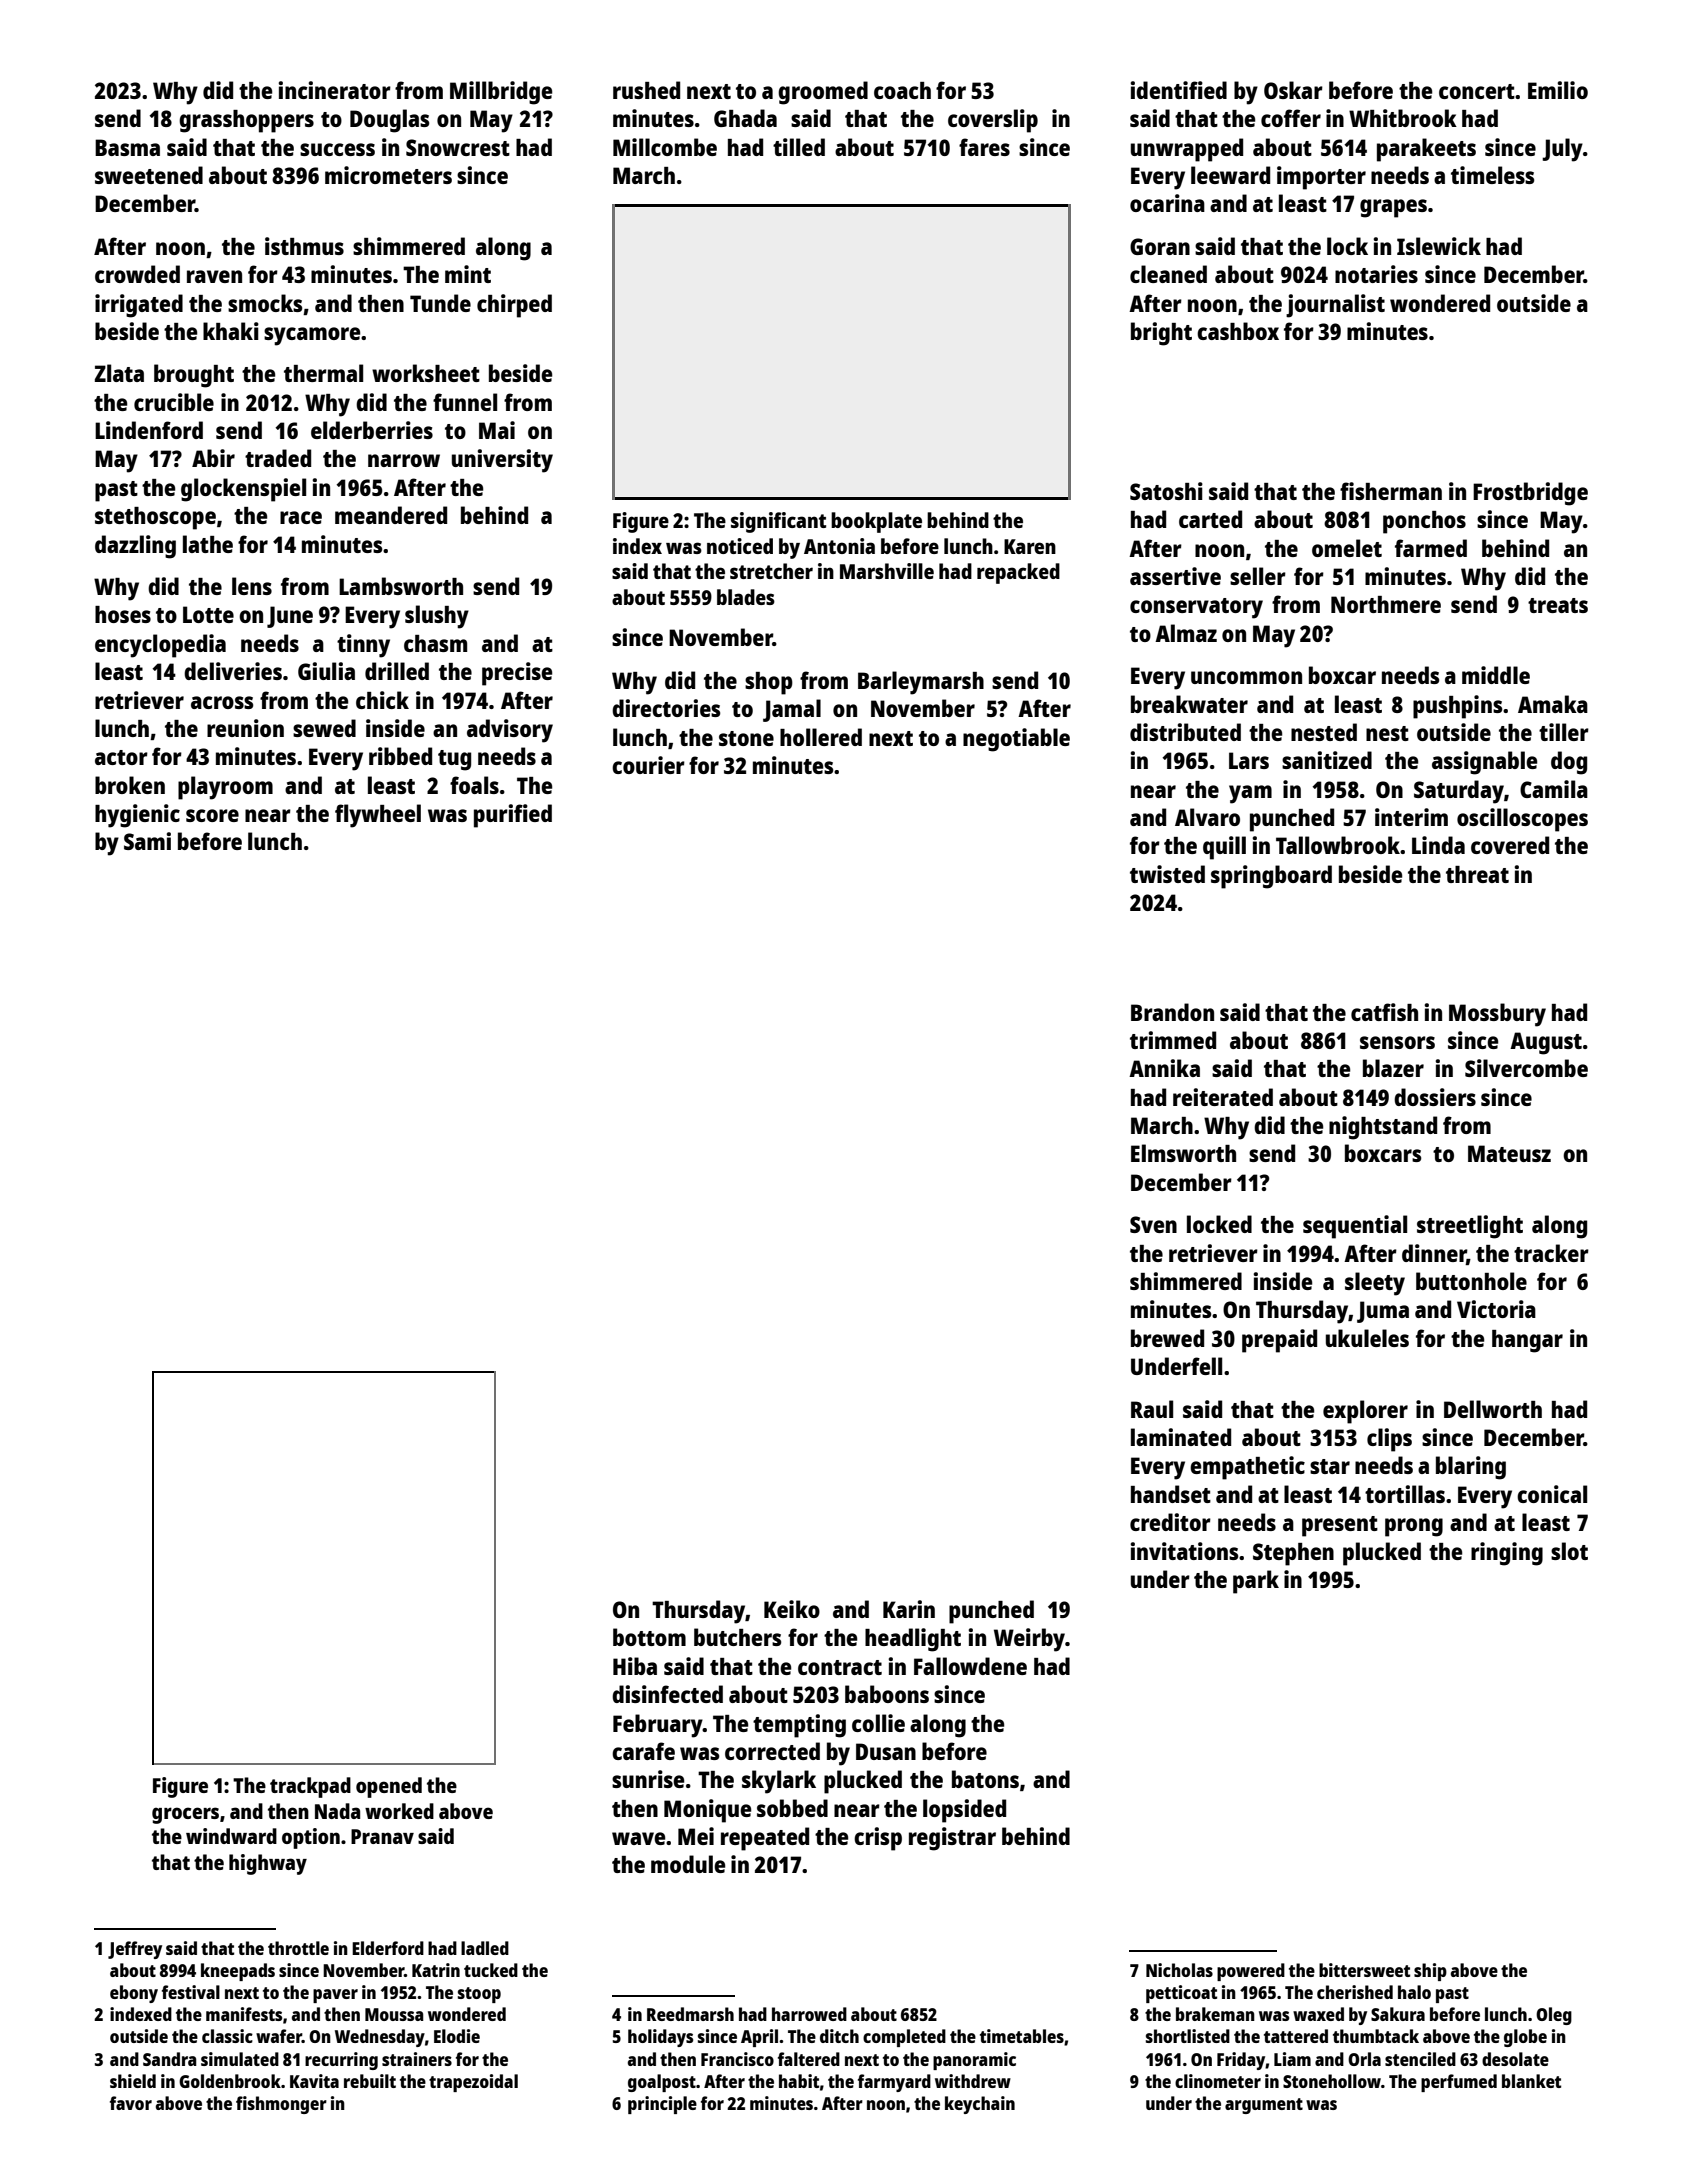  What do you see at coordinates (646, 90) in the screenshot?
I see `rushed` at bounding box center [646, 90].
